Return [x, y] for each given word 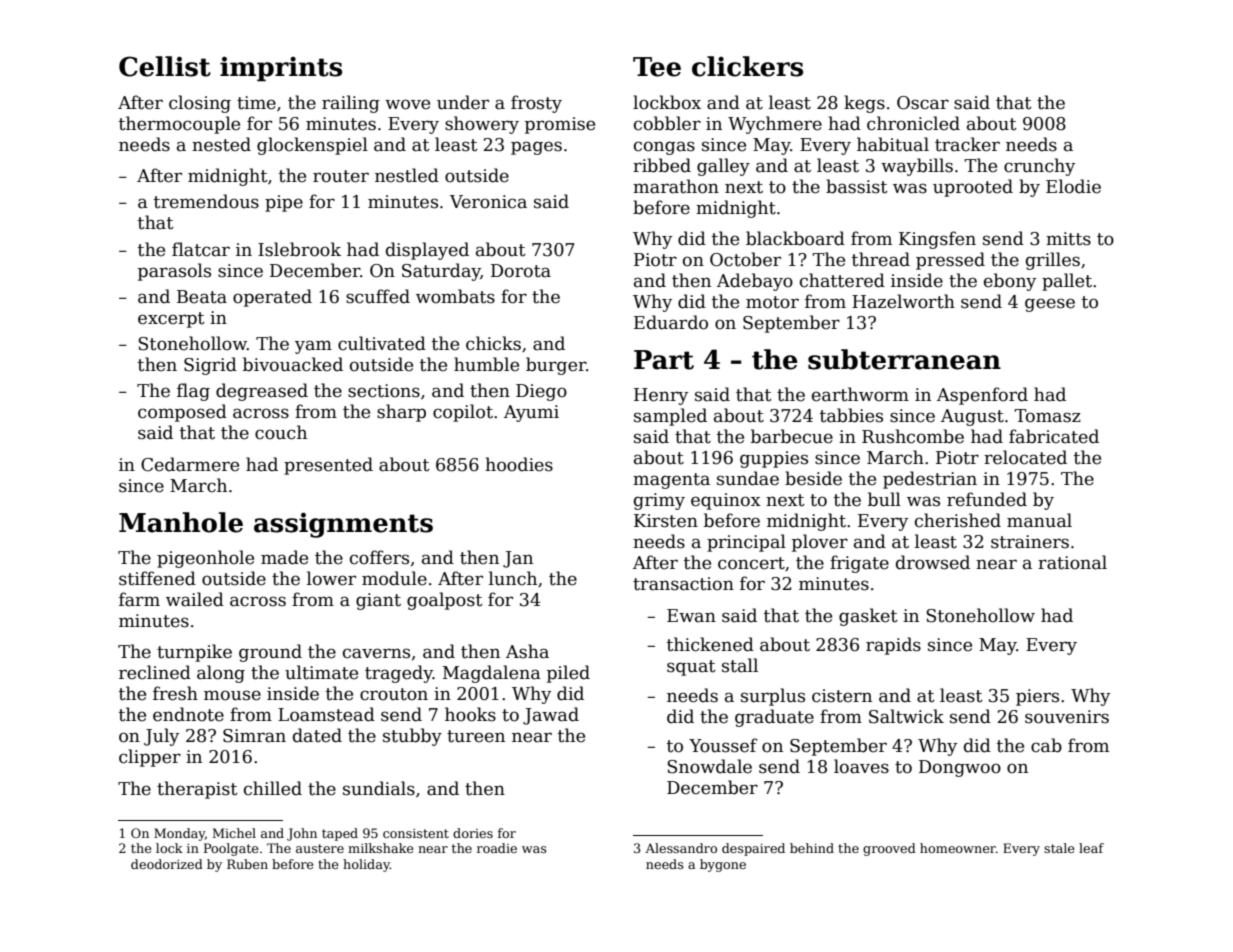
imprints [281, 69]
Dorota [521, 271]
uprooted [973, 188]
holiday [366, 865]
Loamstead [326, 714]
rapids [893, 646]
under [463, 102]
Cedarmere [190, 464]
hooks [470, 714]
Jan [518, 559]
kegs [864, 104]
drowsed [933, 562]
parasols [174, 272]
